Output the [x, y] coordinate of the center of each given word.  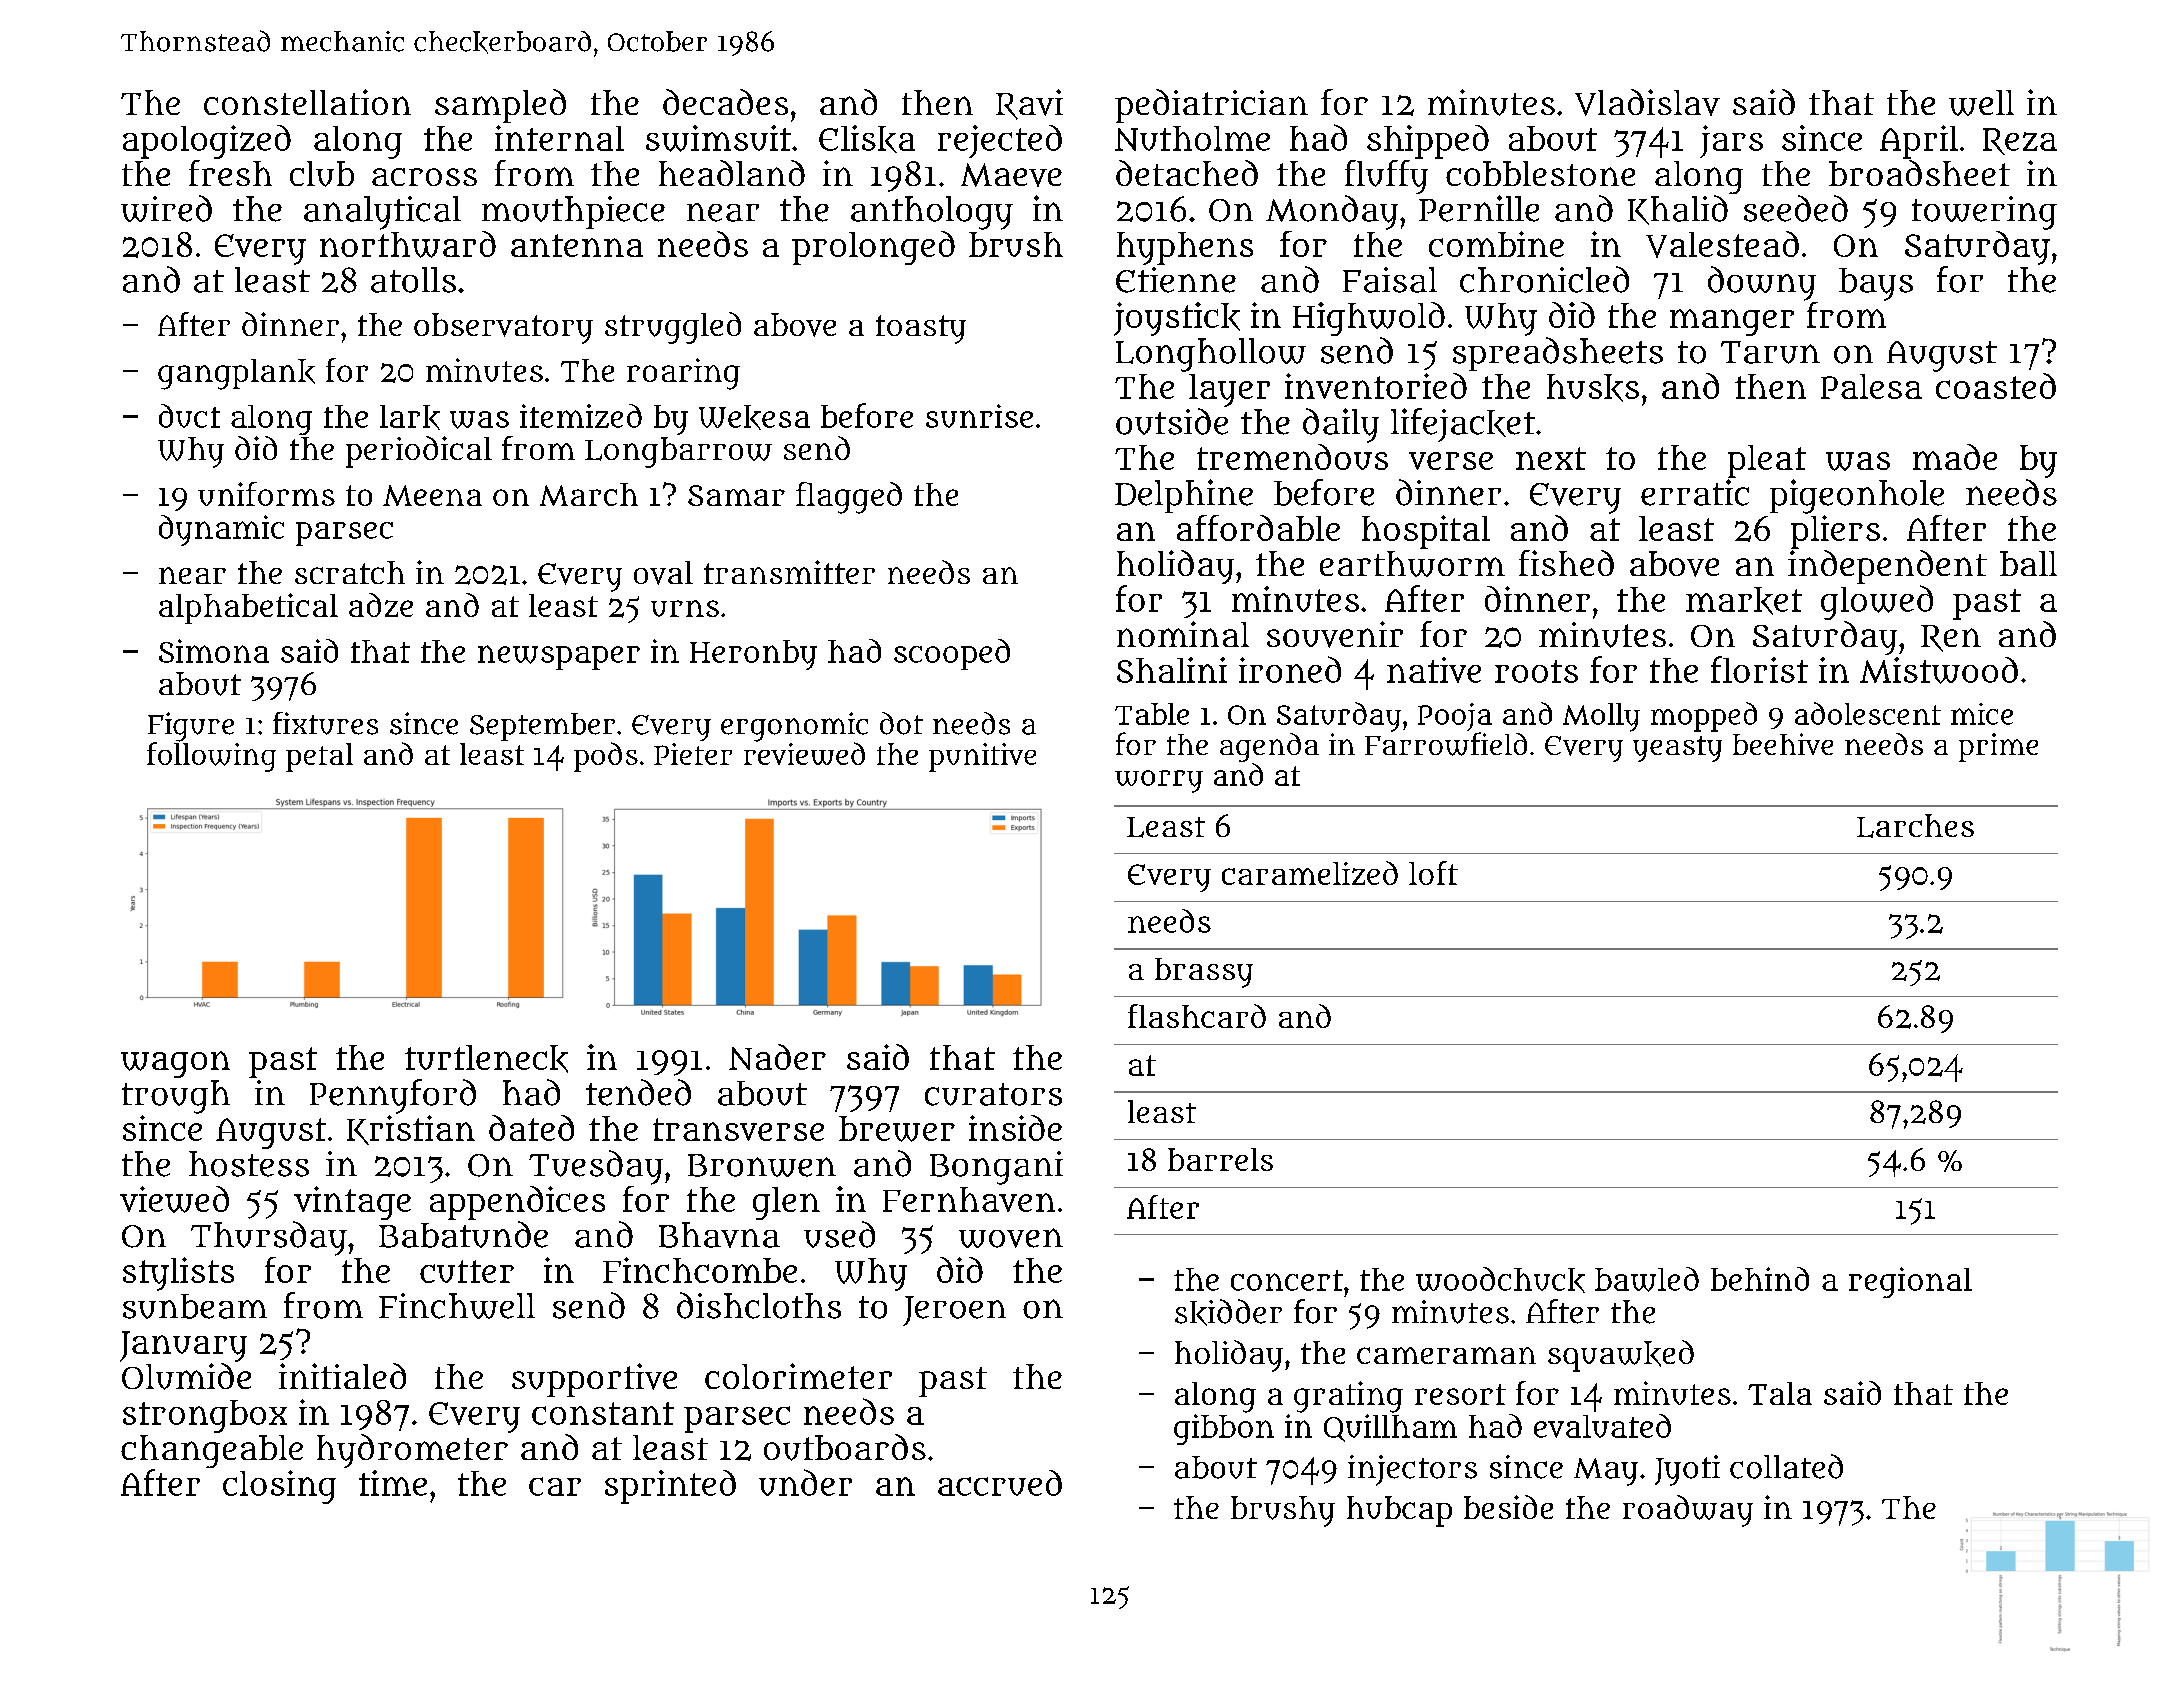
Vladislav [1647, 102]
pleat [1767, 461]
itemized [581, 416]
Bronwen [762, 1165]
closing [279, 1487]
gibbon [1224, 1429]
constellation [307, 102]
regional [1910, 1282]
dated [531, 1128]
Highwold [1369, 319]
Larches [1915, 826]
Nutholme [1192, 138]
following [211, 757]
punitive [982, 757]
